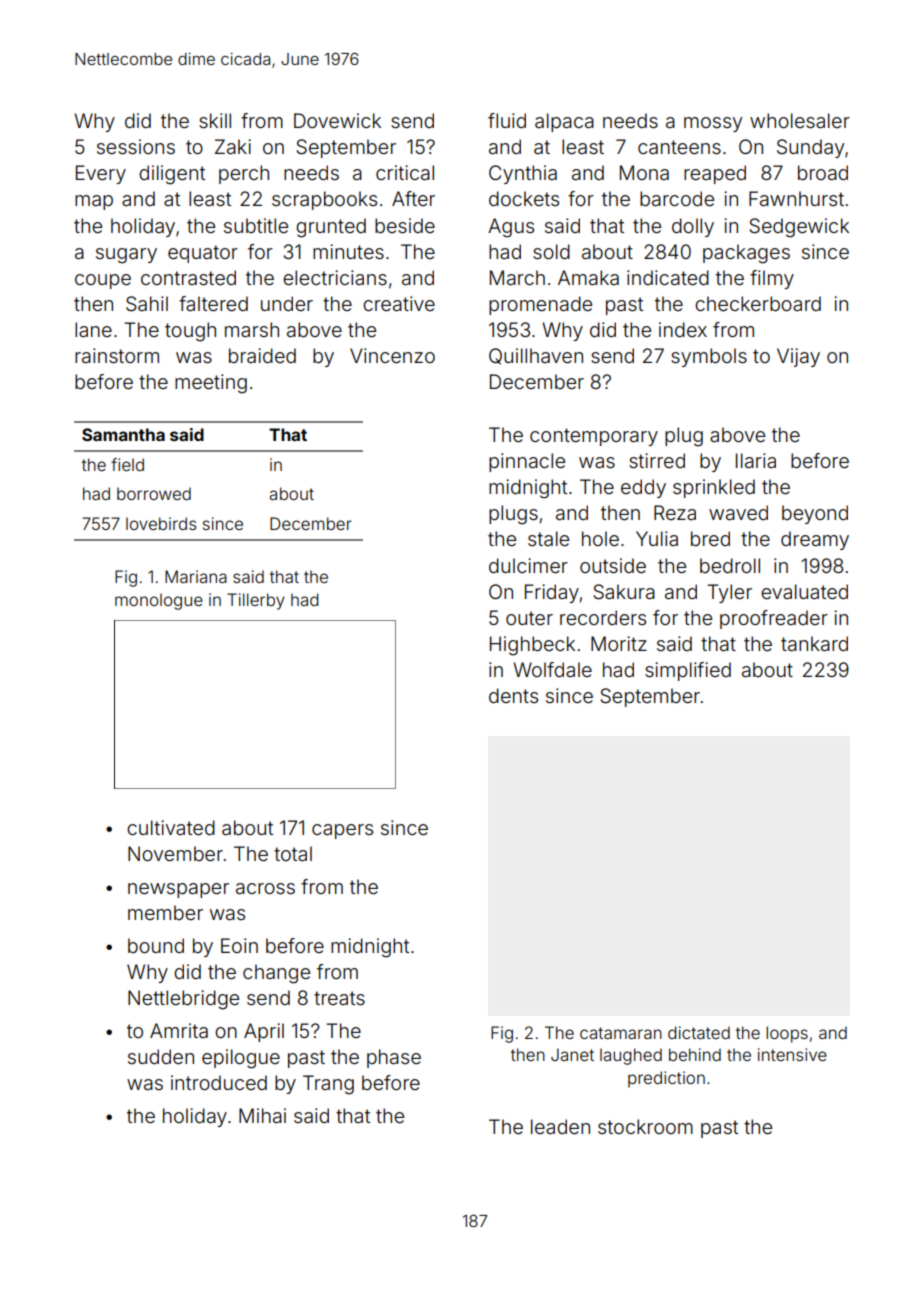 This image has height=1311, width=924. What do you see at coordinates (337, 120) in the image?
I see `Dovewick` at bounding box center [337, 120].
